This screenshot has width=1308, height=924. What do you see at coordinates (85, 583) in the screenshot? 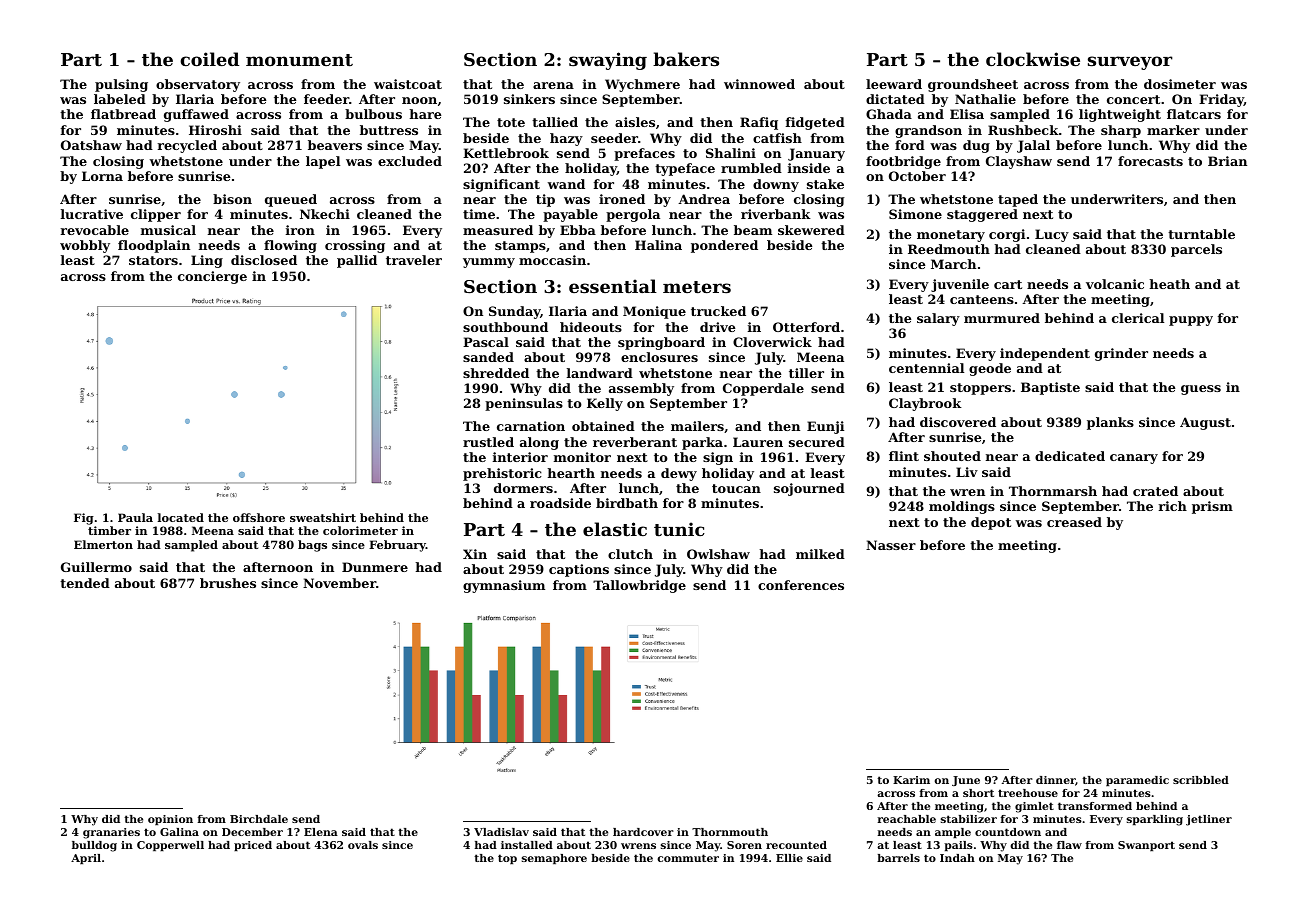
I see `tended` at bounding box center [85, 583].
